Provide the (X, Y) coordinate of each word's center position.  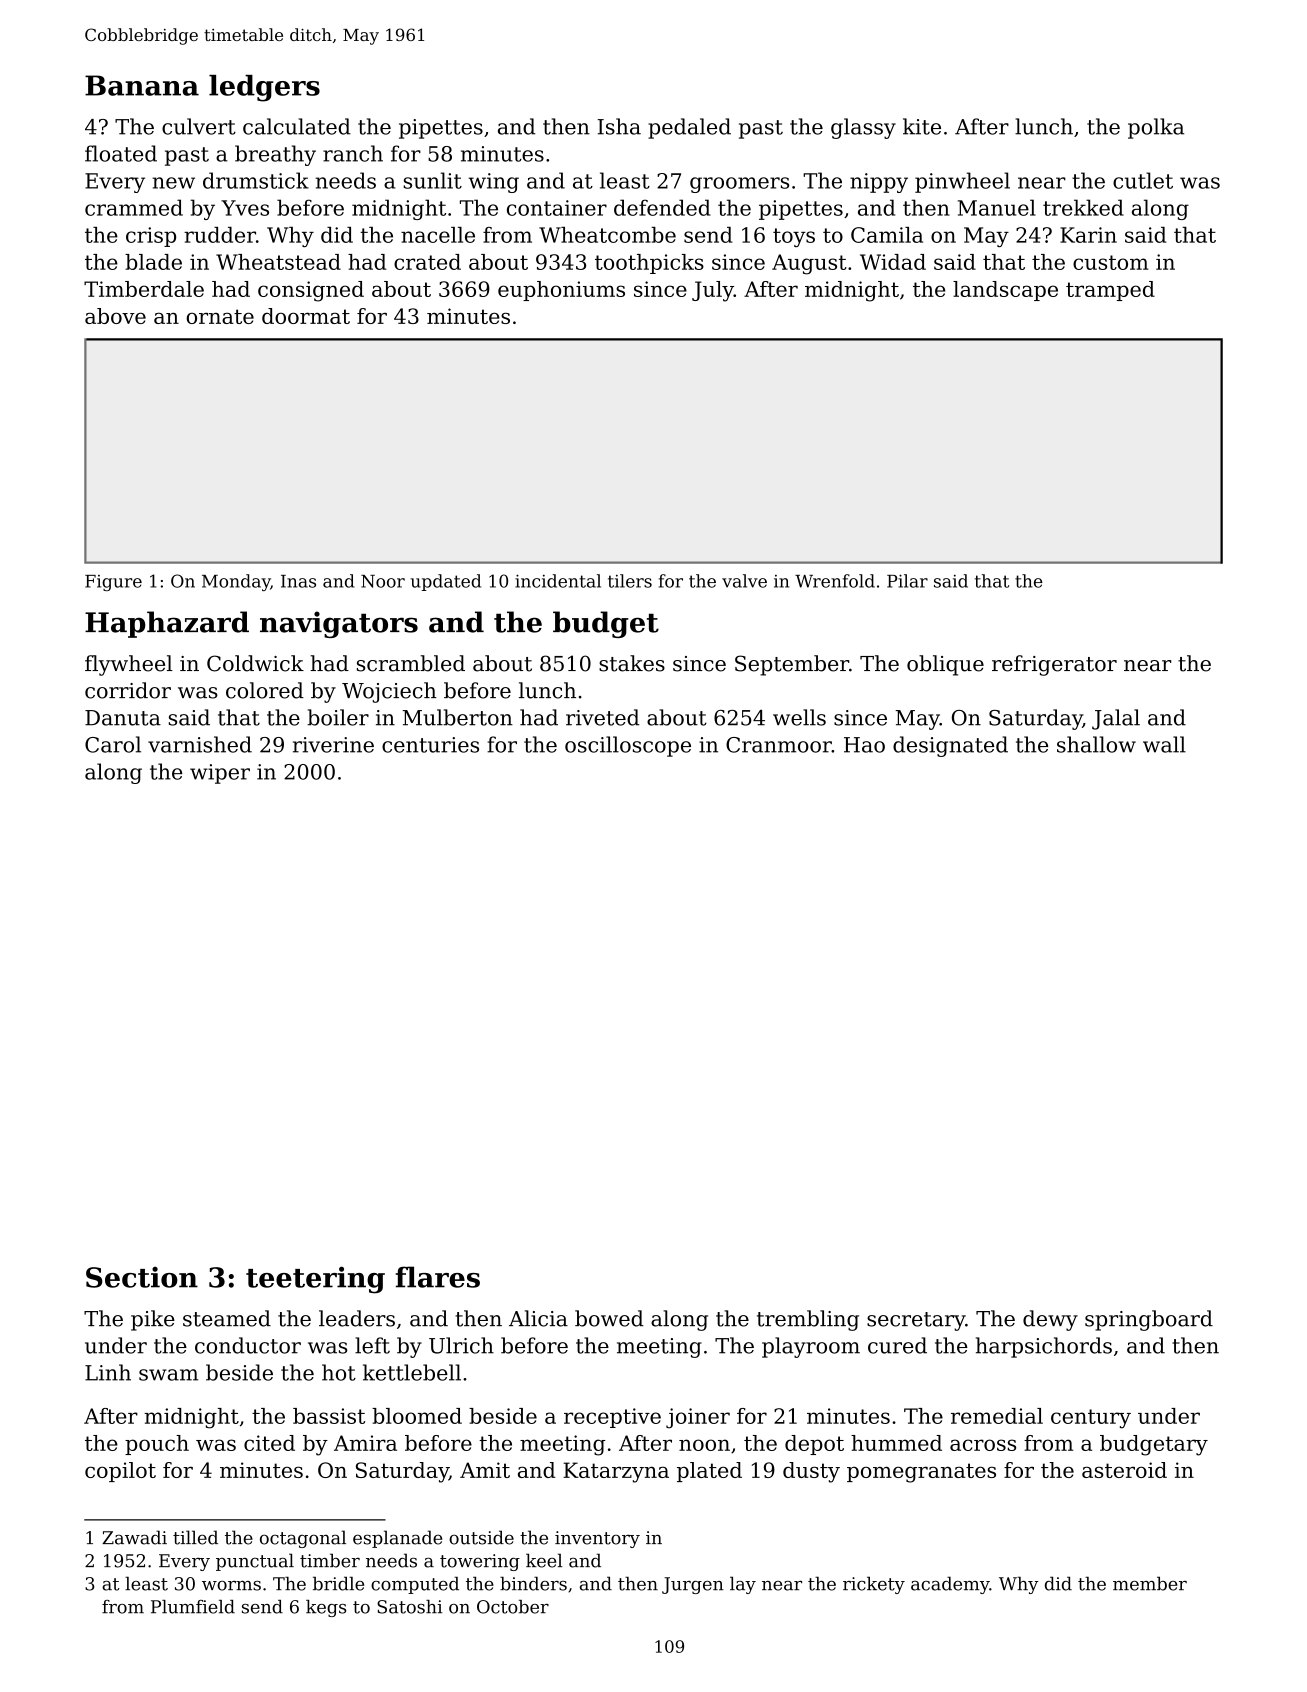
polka (1156, 128)
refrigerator (1054, 665)
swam (168, 1375)
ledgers (264, 88)
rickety (874, 1585)
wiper (220, 774)
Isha (619, 126)
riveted (603, 717)
